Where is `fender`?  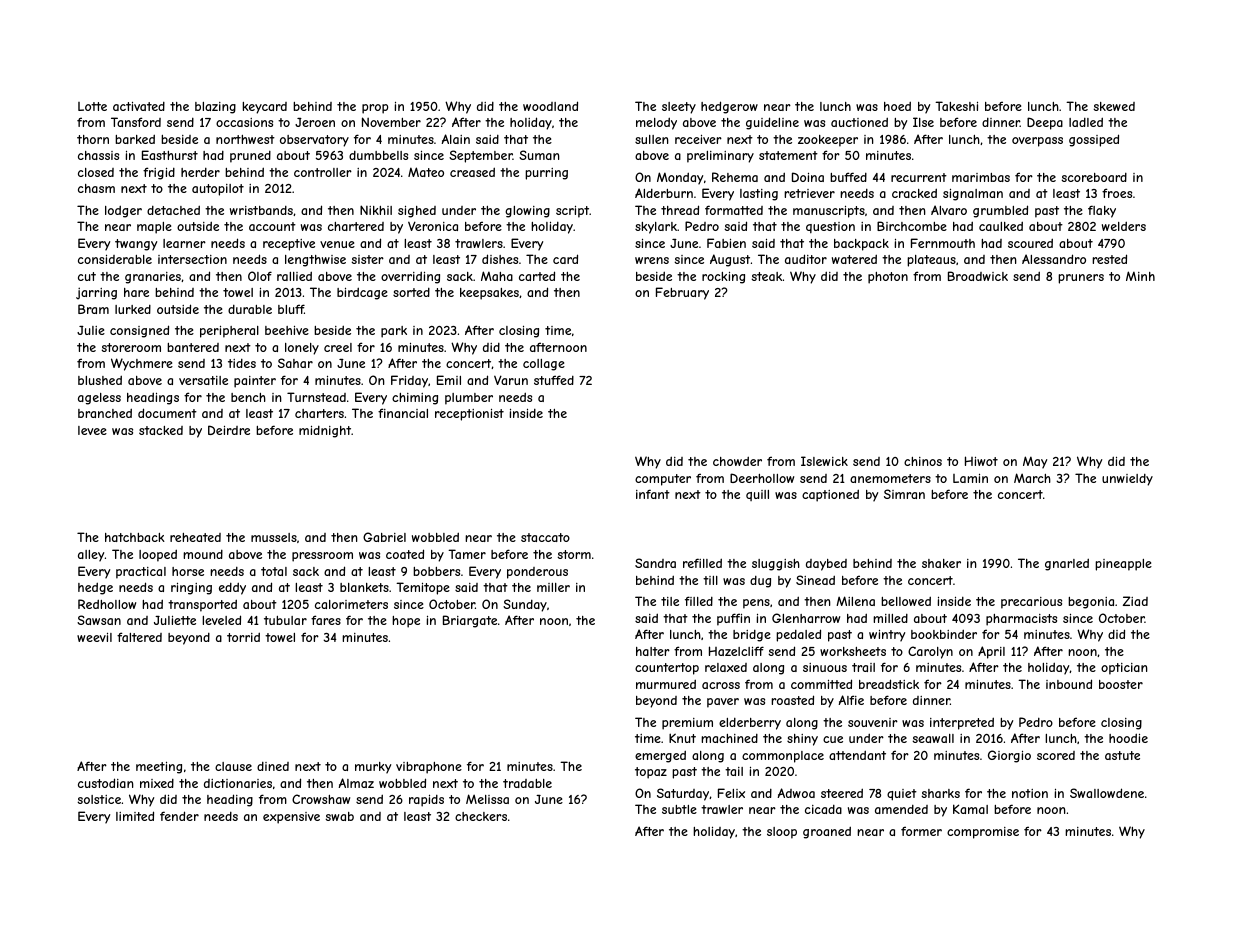 fender is located at coordinates (179, 816).
